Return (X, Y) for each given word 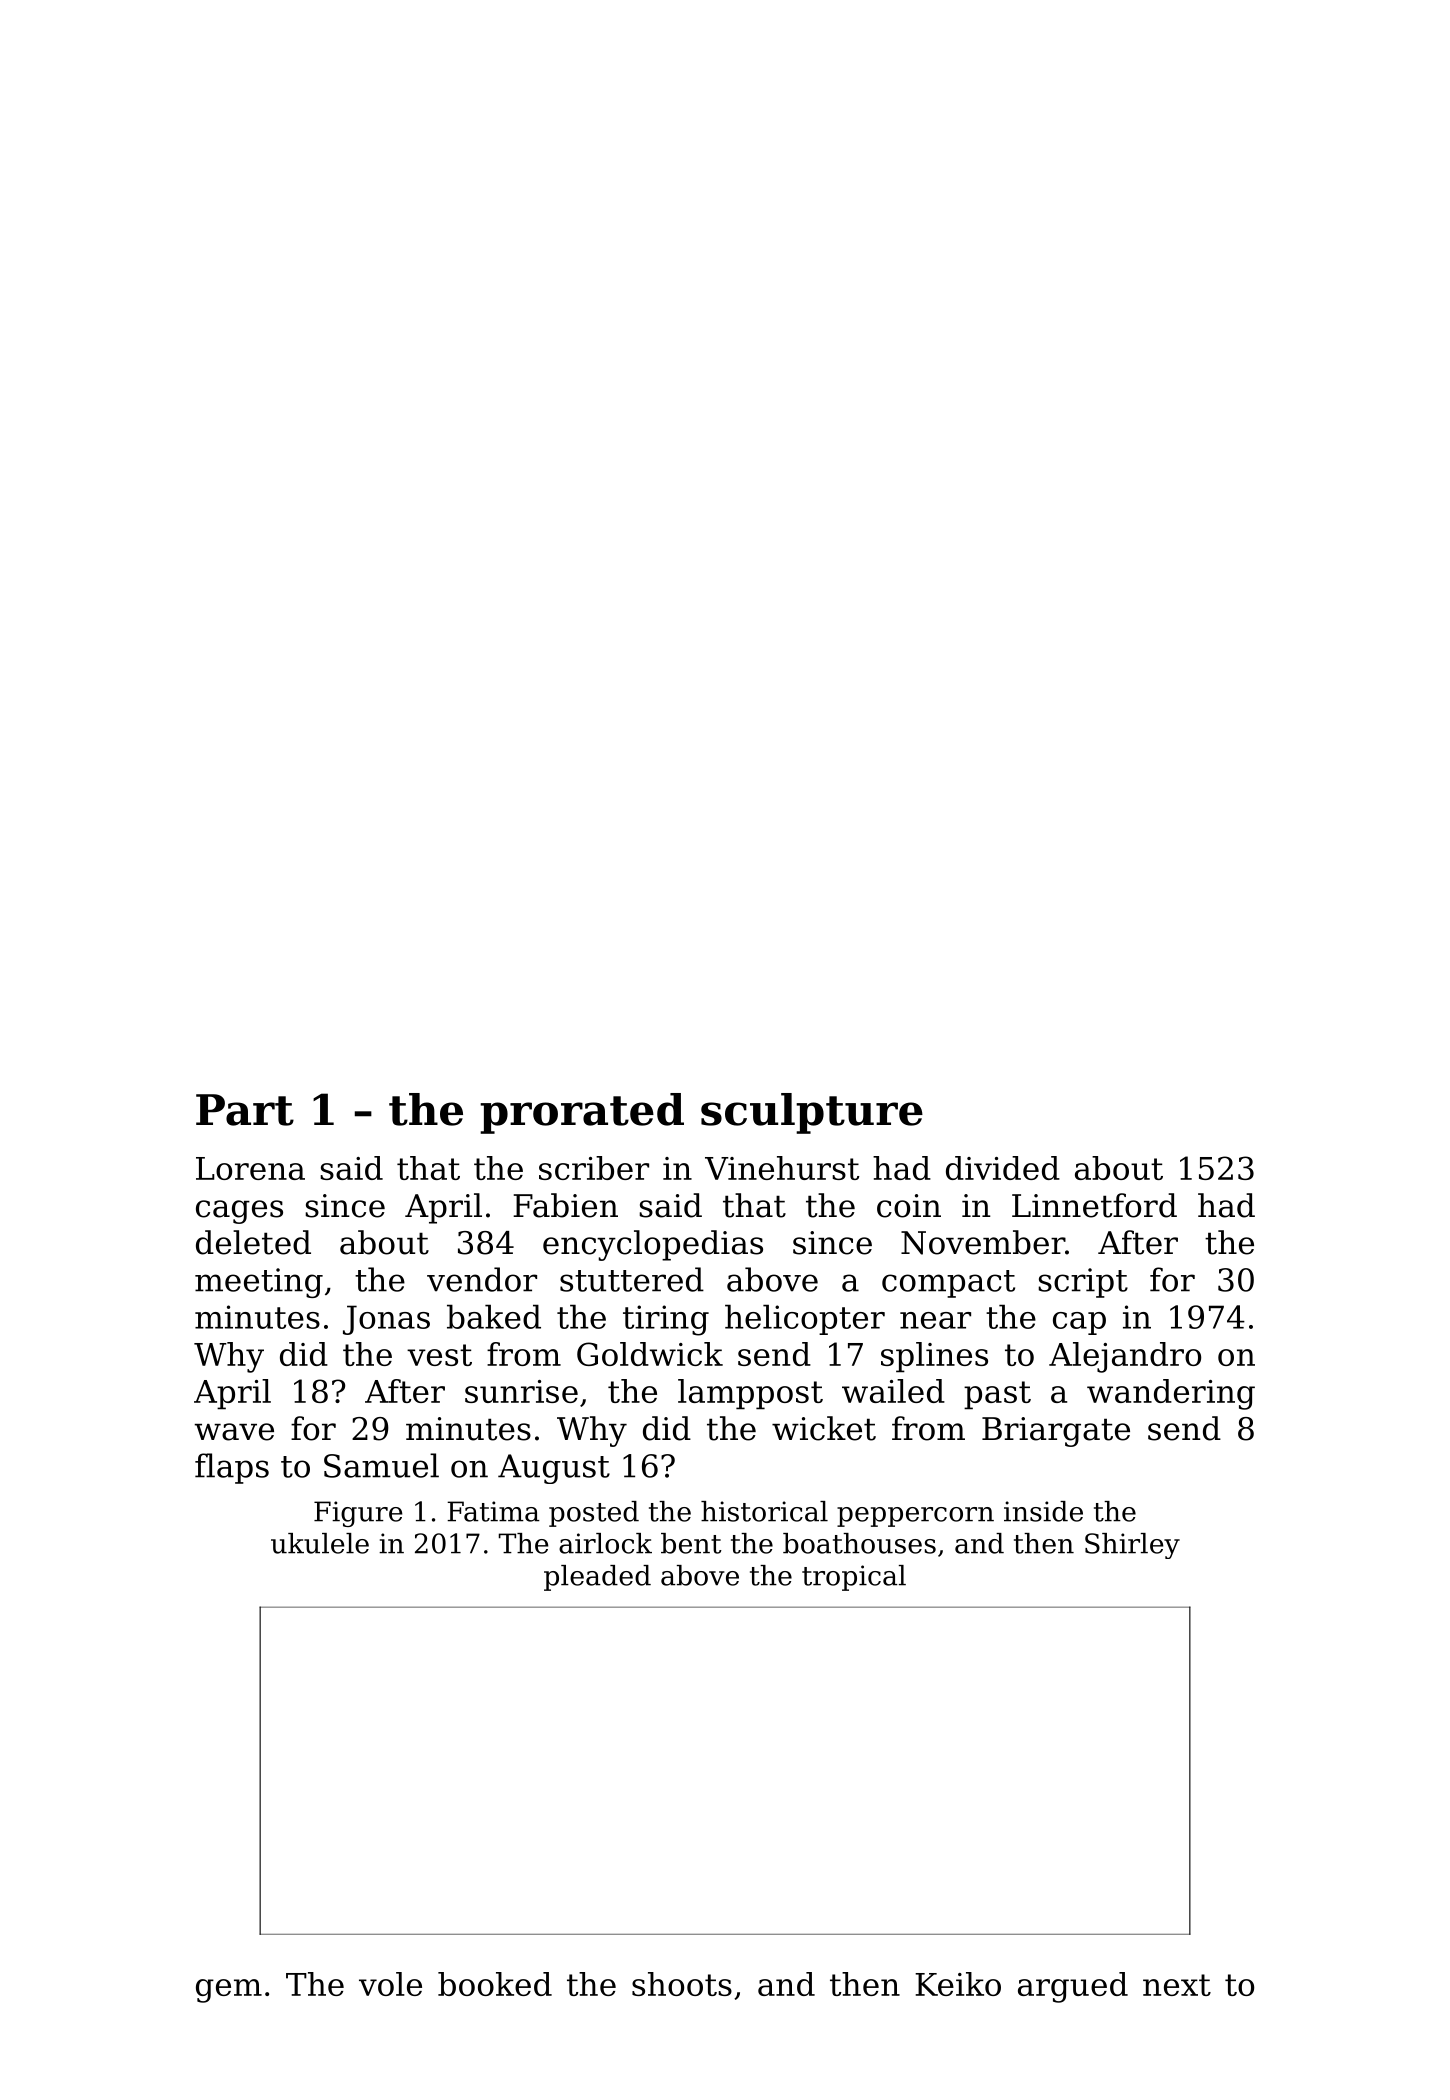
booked (495, 1984)
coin (909, 1206)
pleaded (597, 1578)
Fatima (493, 1511)
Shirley (1132, 1546)
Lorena (250, 1168)
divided (1003, 1168)
